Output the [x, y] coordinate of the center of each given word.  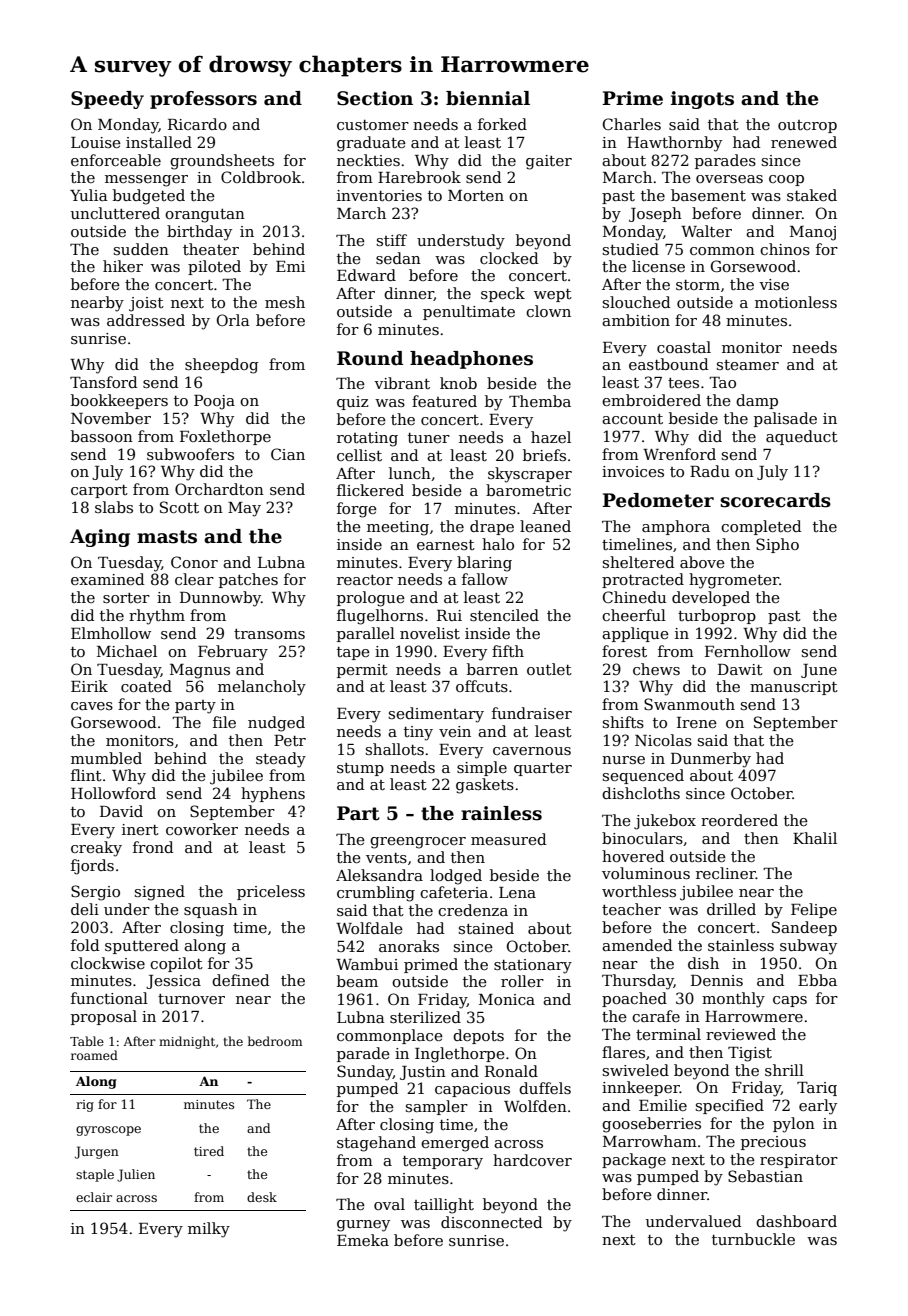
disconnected [492, 1222]
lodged [456, 877]
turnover [191, 999]
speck [503, 294]
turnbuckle [753, 1239]
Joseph [655, 214]
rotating [367, 439]
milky [209, 1230]
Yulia [89, 195]
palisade [785, 419]
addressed [146, 320]
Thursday [638, 982]
